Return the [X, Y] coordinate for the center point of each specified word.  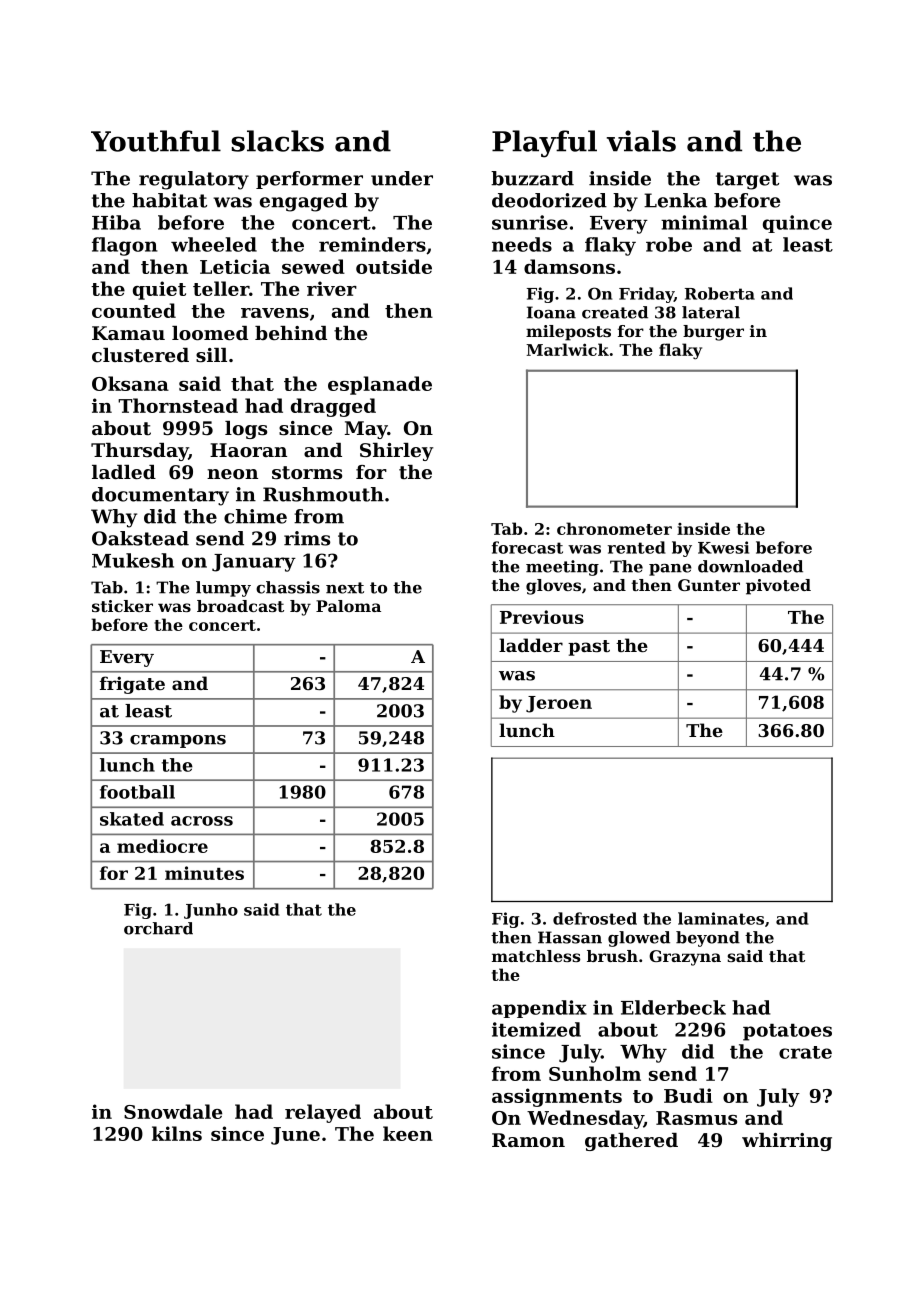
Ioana [551, 312]
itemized [536, 1029]
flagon [125, 246]
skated [132, 819]
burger [713, 333]
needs [522, 244]
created [615, 312]
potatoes [787, 1032]
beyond [708, 939]
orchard [158, 928]
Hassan [570, 937]
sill [211, 355]
